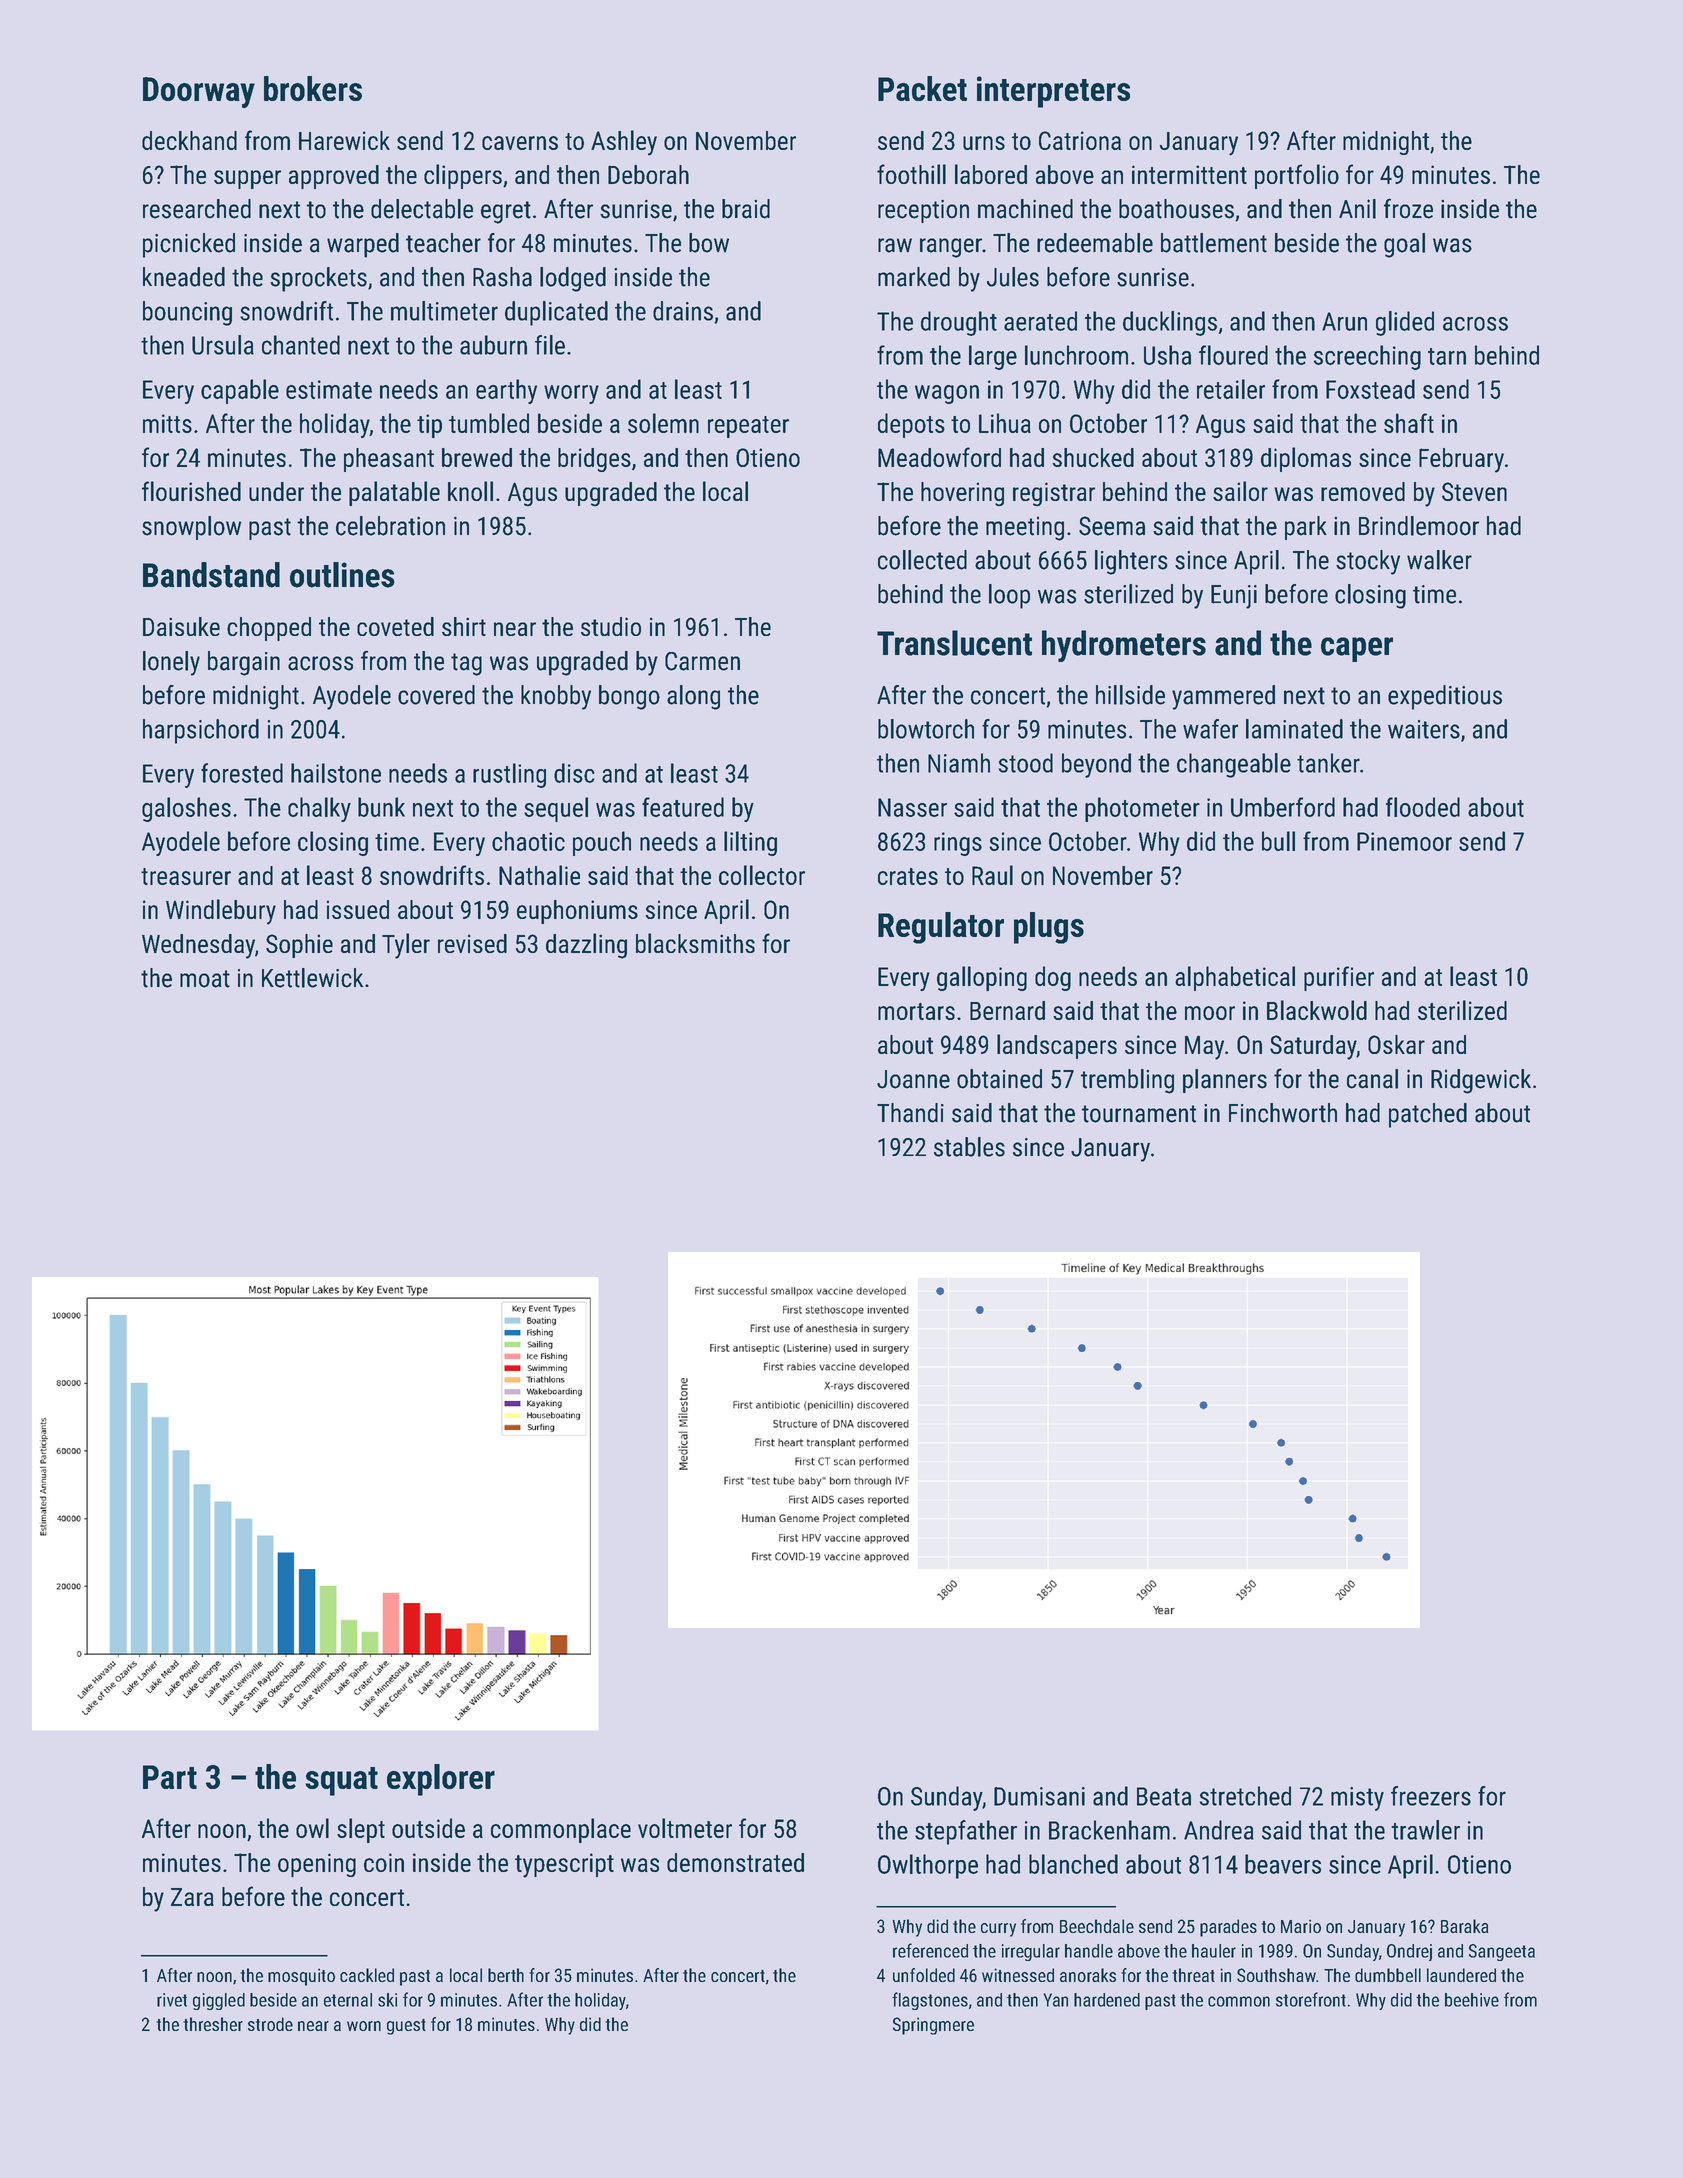  I want to click on Finchworth, so click(1283, 1113).
